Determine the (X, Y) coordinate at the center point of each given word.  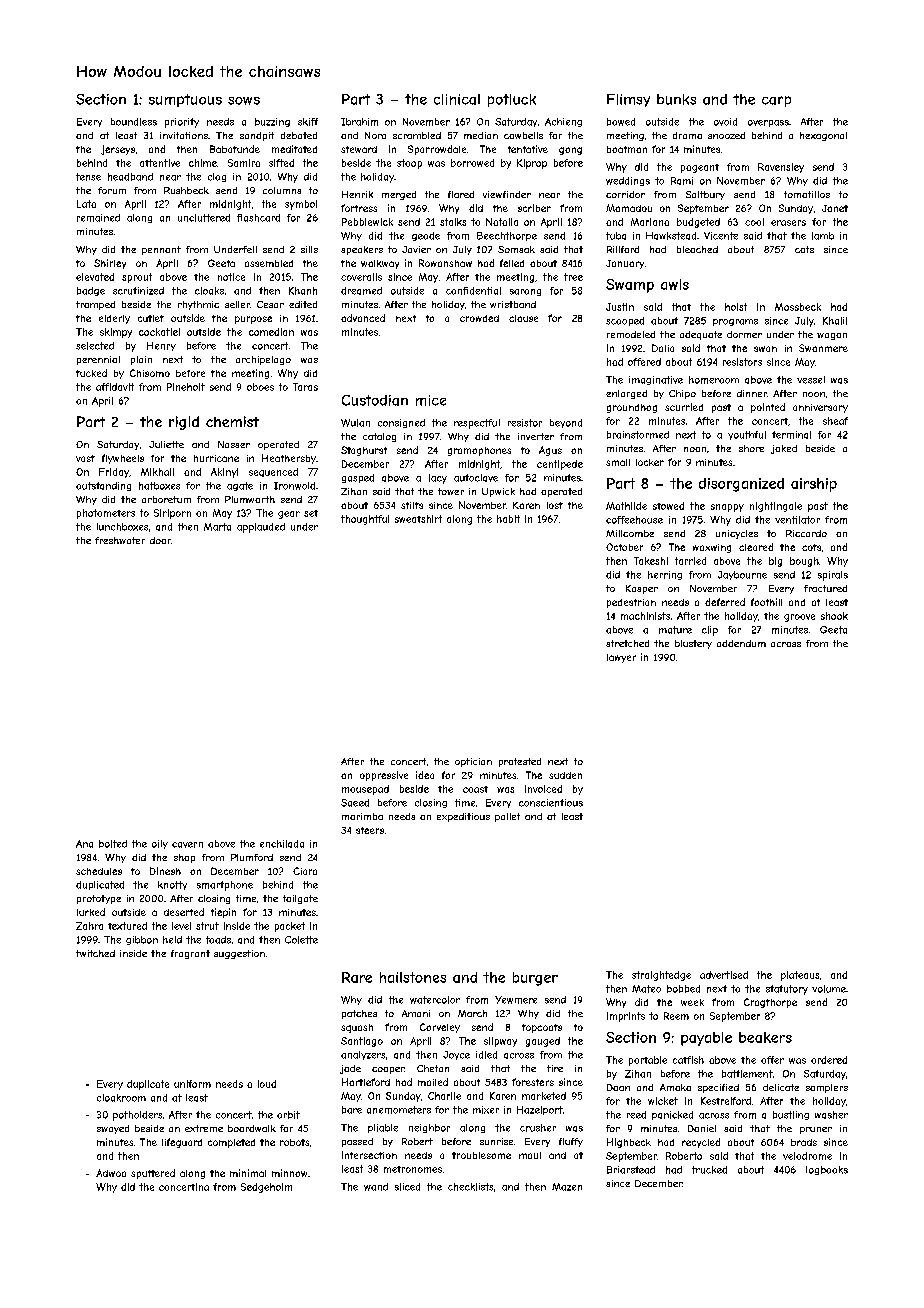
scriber (534, 208)
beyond (566, 423)
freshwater (120, 540)
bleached (697, 249)
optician (473, 762)
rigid (184, 423)
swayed (113, 1129)
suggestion (239, 954)
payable (706, 1039)
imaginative (656, 380)
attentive (160, 163)
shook (834, 616)
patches (359, 1014)
